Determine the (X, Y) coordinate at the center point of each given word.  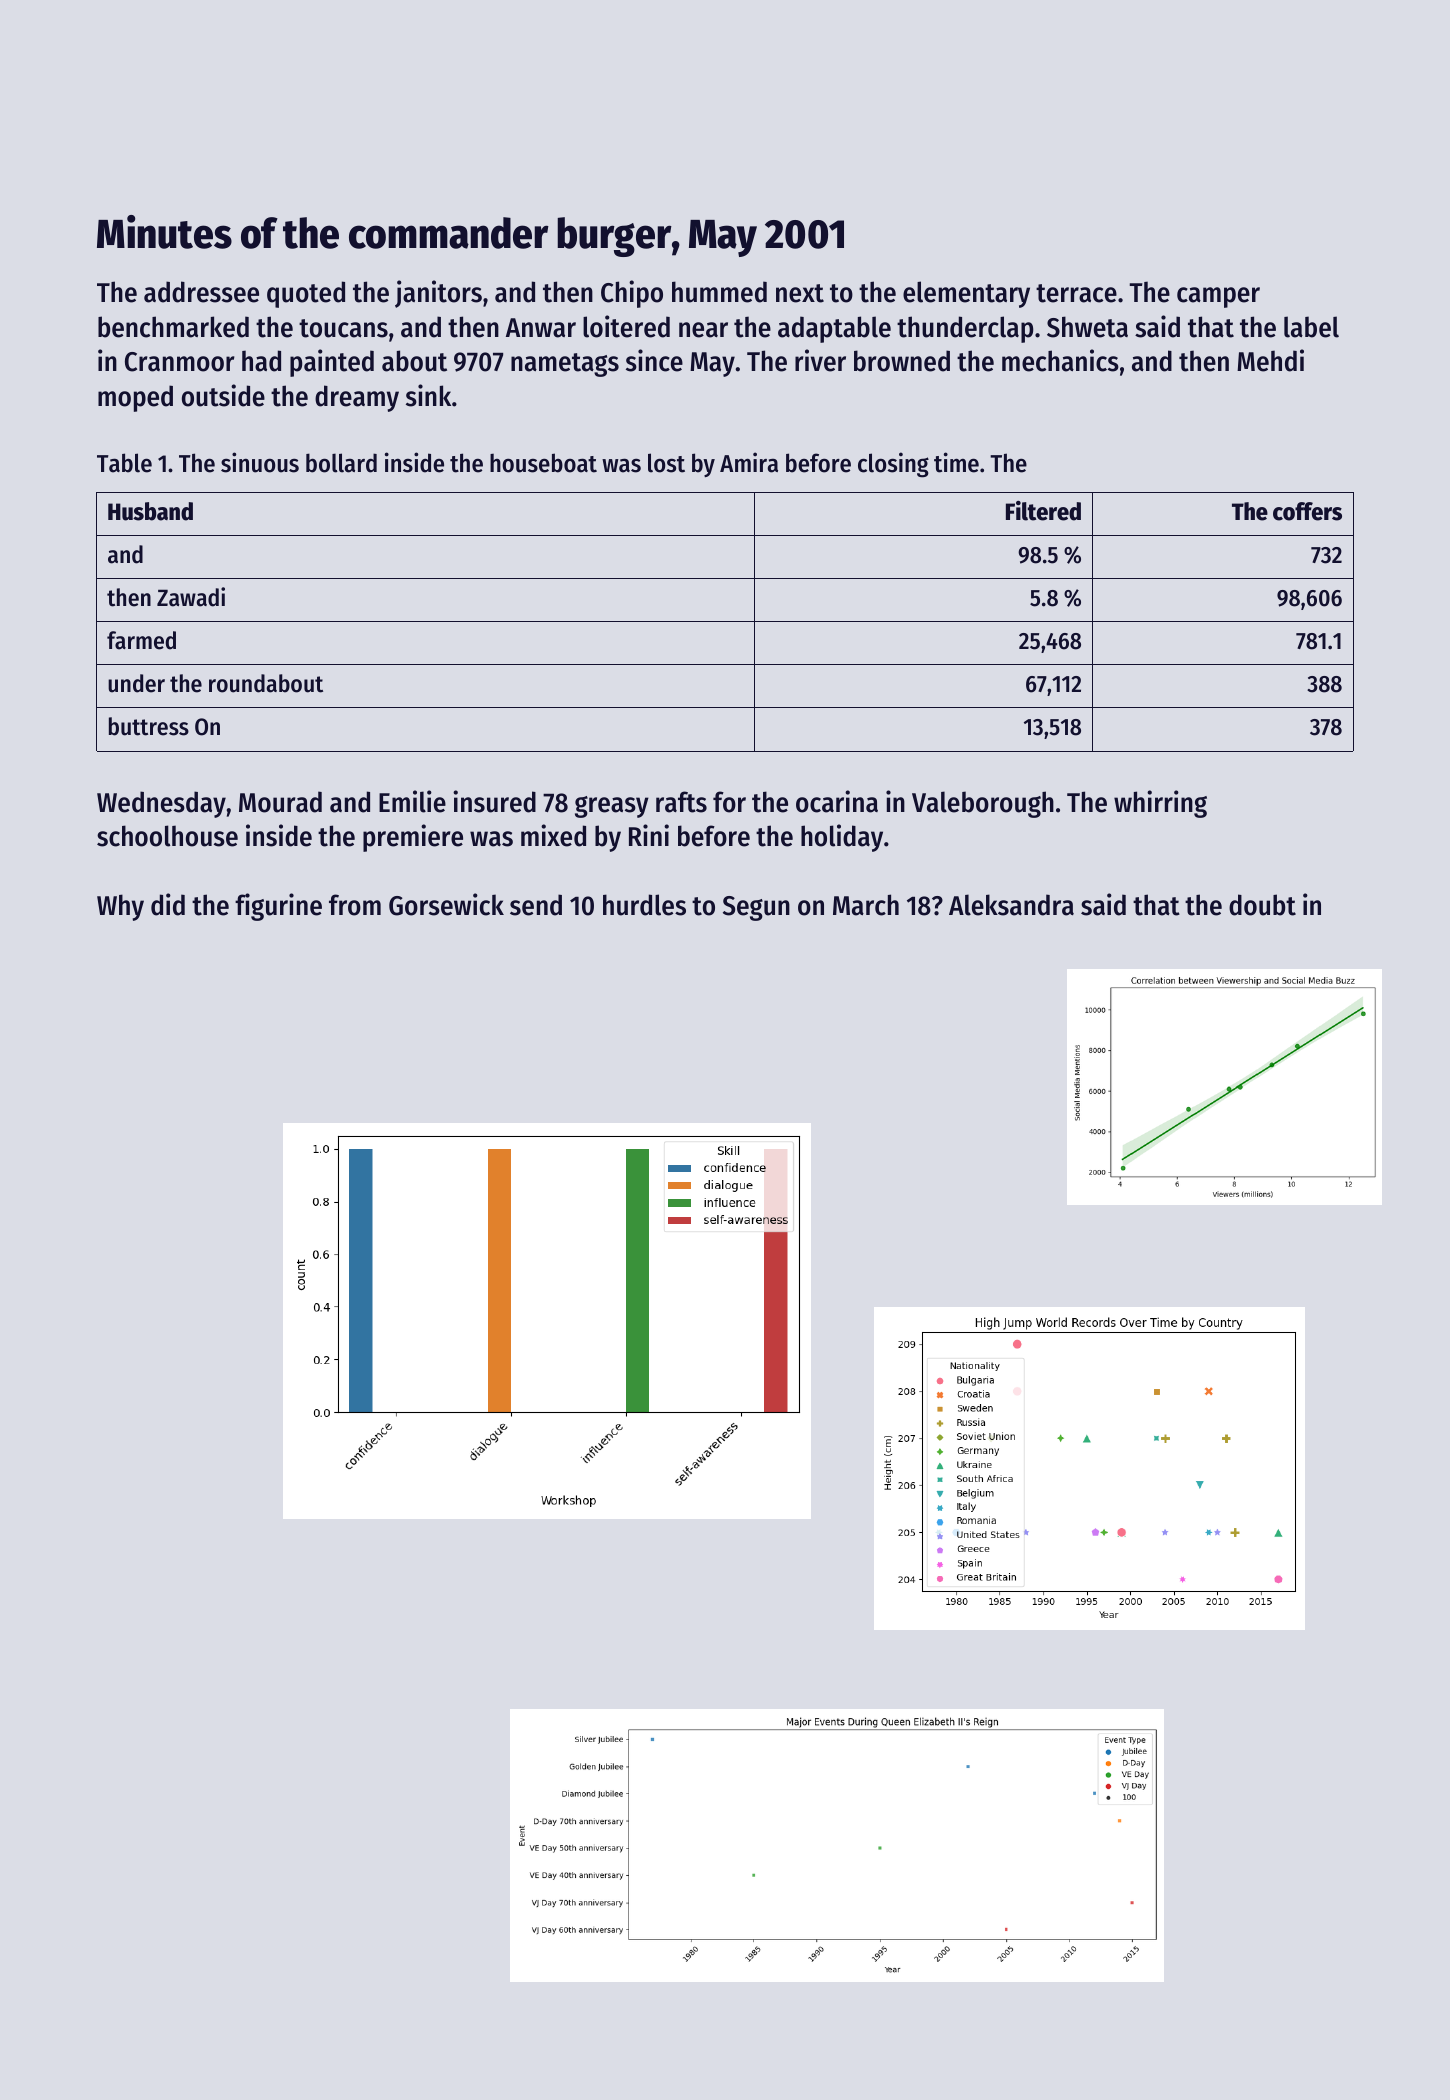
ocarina (837, 801)
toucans (343, 328)
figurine (278, 907)
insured (494, 801)
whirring (1160, 804)
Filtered (1043, 511)
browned (902, 361)
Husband (150, 511)
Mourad (280, 802)
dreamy (357, 398)
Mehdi (1270, 360)
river (820, 360)
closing (893, 465)
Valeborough (983, 804)
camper (1218, 297)
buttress (149, 726)
